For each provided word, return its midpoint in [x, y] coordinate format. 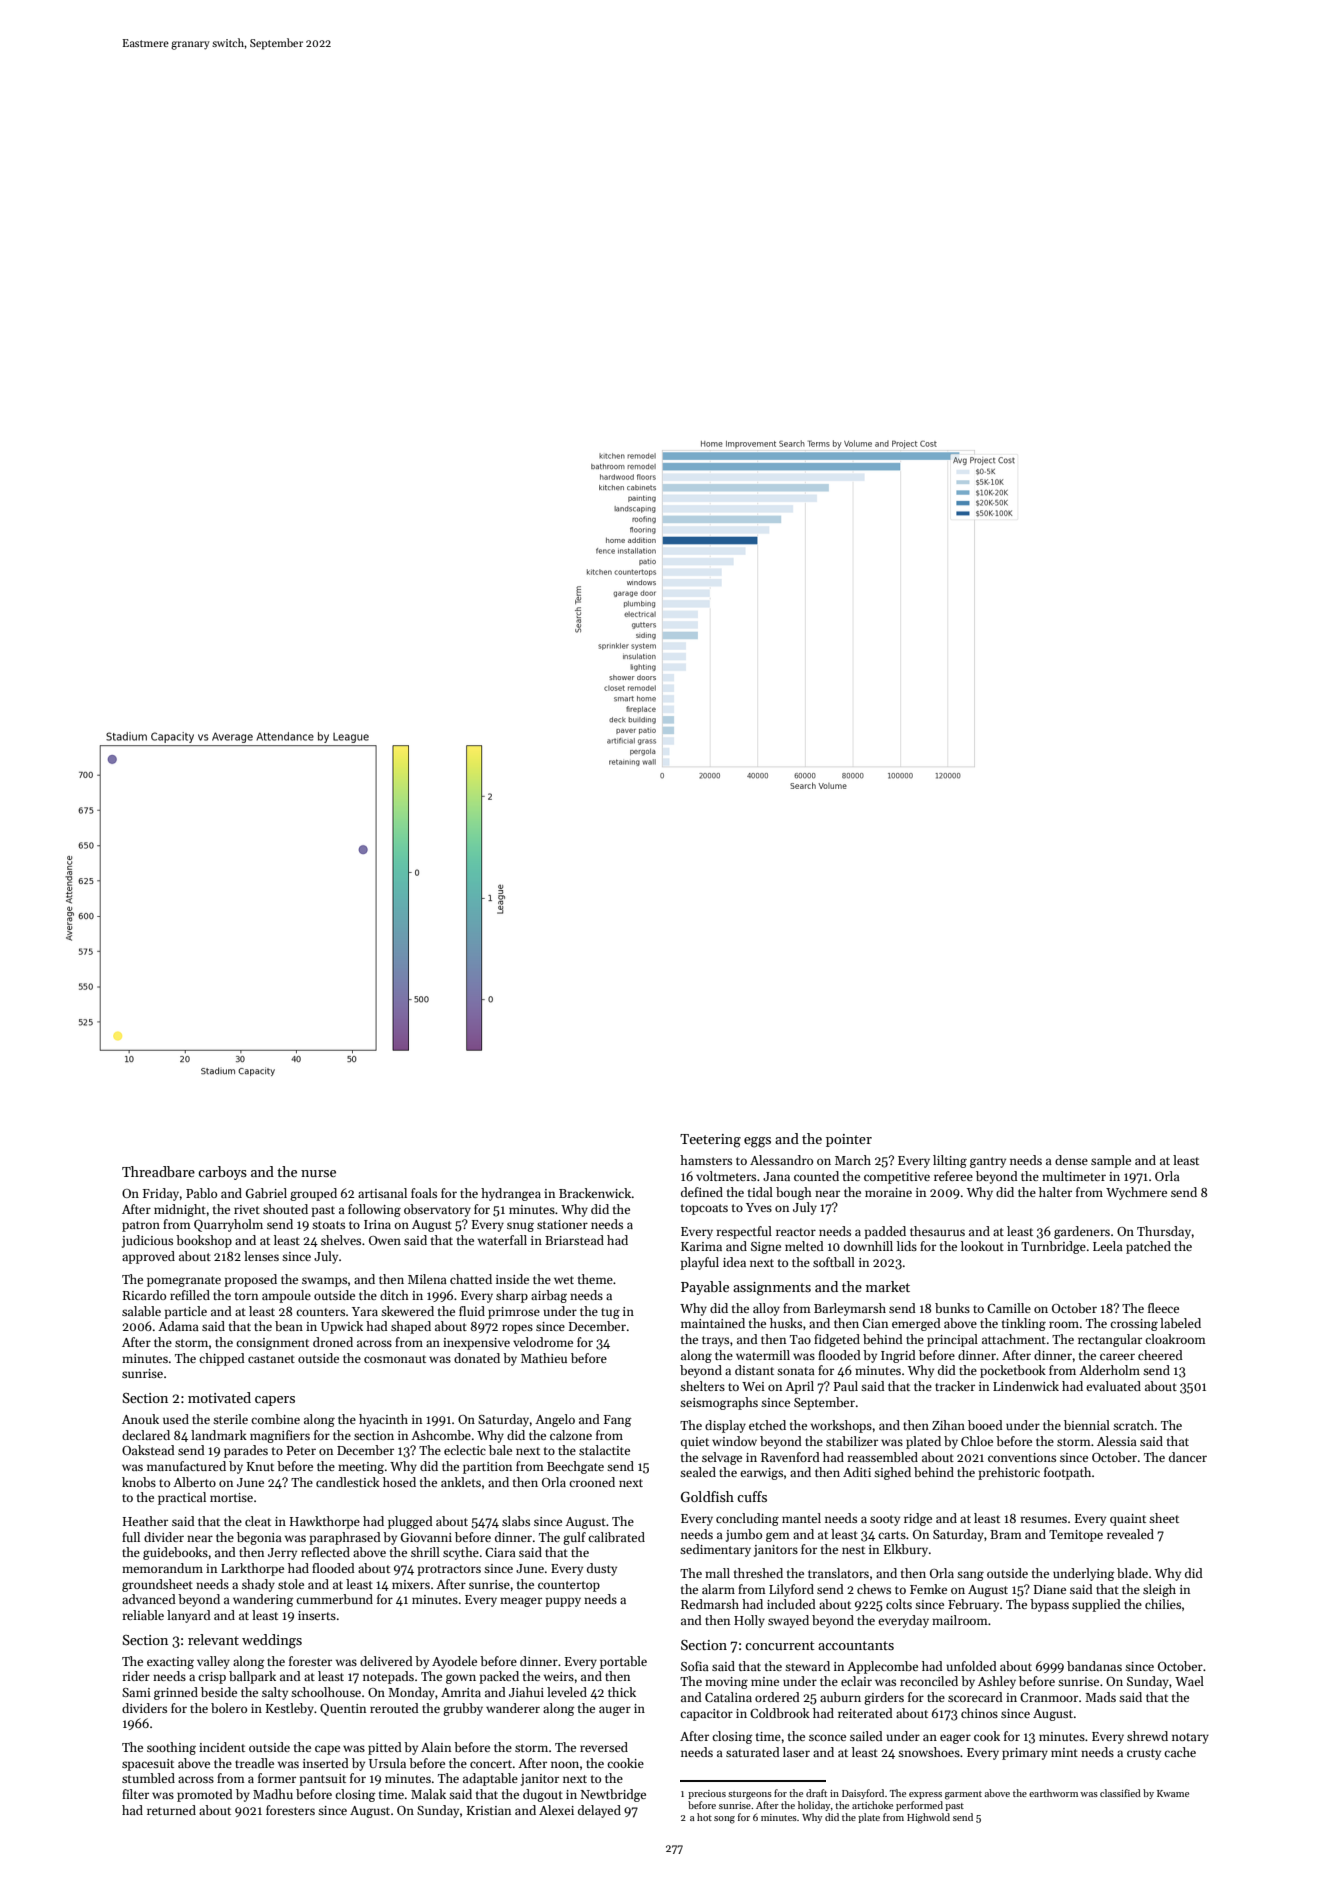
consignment [272, 1344]
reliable [143, 1615]
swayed [788, 1621]
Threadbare [158, 1171]
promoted [205, 1795]
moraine [888, 1192]
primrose [514, 1313]
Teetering [710, 1141]
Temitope [1076, 1536]
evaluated [1113, 1386]
